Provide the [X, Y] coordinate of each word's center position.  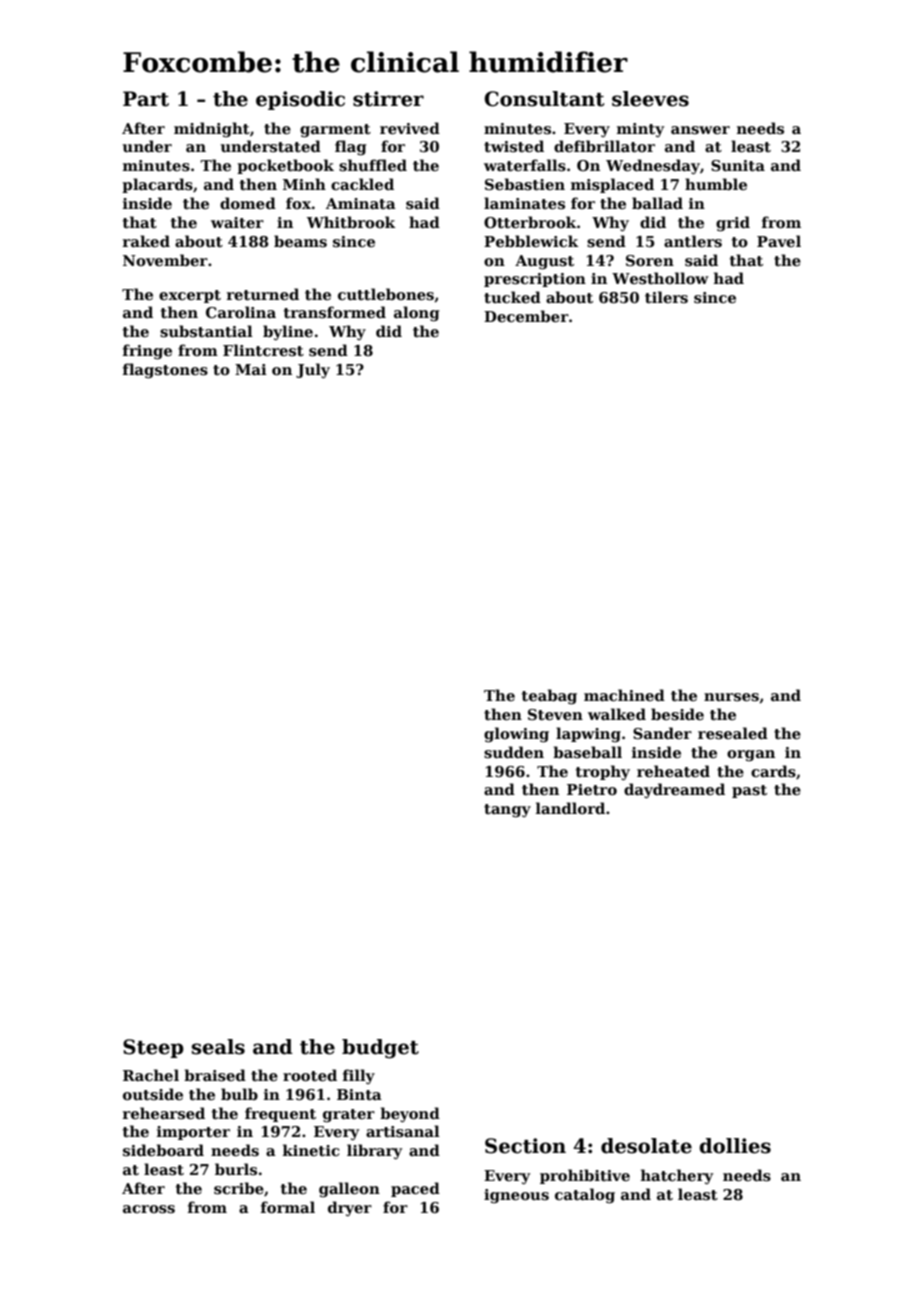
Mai [251, 369]
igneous [516, 1196]
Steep [153, 1048]
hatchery [677, 1176]
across [149, 1209]
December [526, 316]
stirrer [388, 99]
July [313, 370]
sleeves [650, 99]
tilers [666, 297]
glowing [516, 735]
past [749, 791]
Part [146, 99]
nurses [731, 697]
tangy [507, 811]
